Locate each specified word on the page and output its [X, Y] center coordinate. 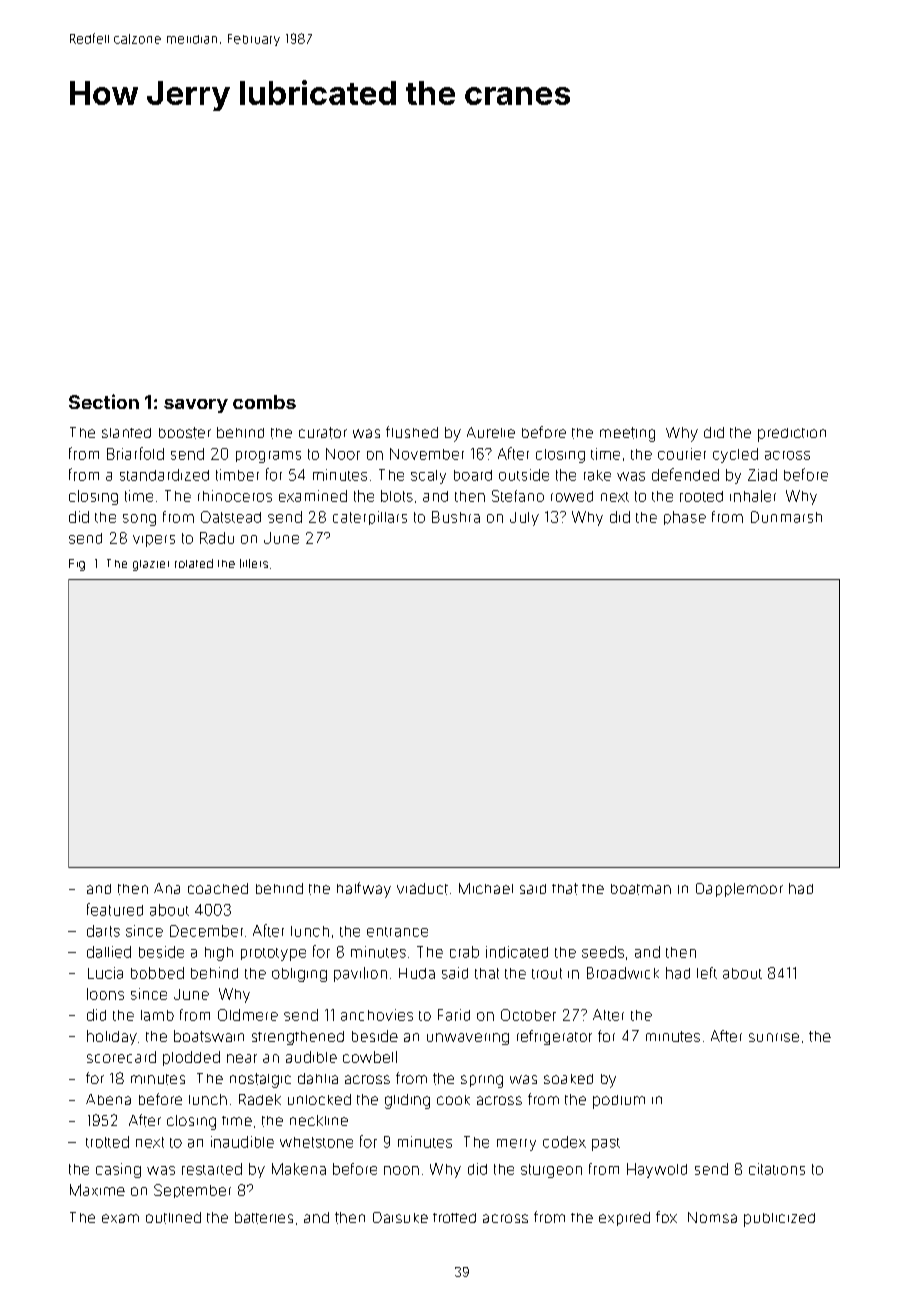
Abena [108, 1099]
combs [264, 402]
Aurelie [491, 432]
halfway [364, 890]
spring [482, 1081]
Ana [167, 888]
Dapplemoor [739, 890]
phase [685, 518]
